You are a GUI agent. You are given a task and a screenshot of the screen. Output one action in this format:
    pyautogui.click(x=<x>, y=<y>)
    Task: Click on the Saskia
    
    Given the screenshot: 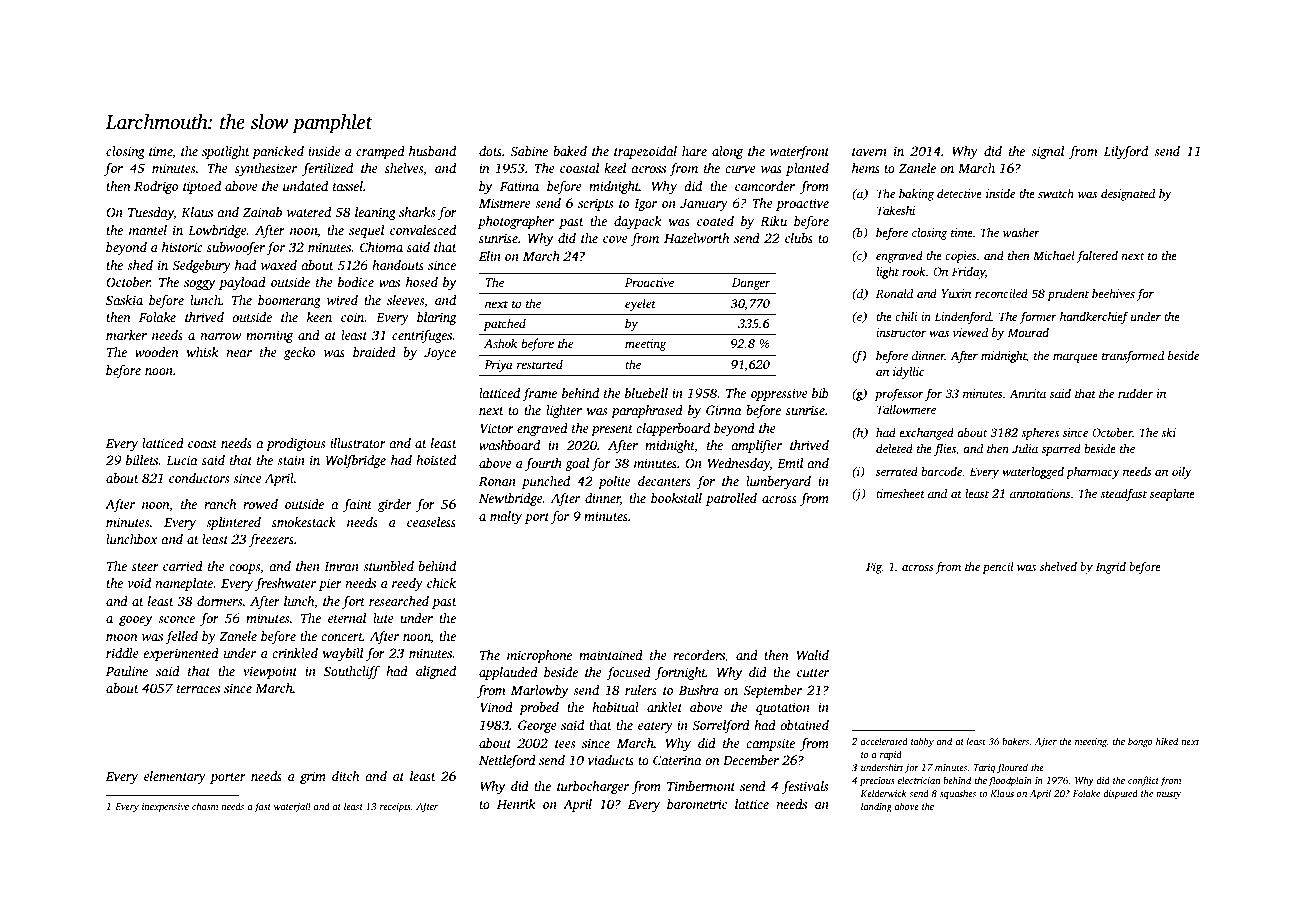 What is the action you would take?
    pyautogui.click(x=124, y=300)
